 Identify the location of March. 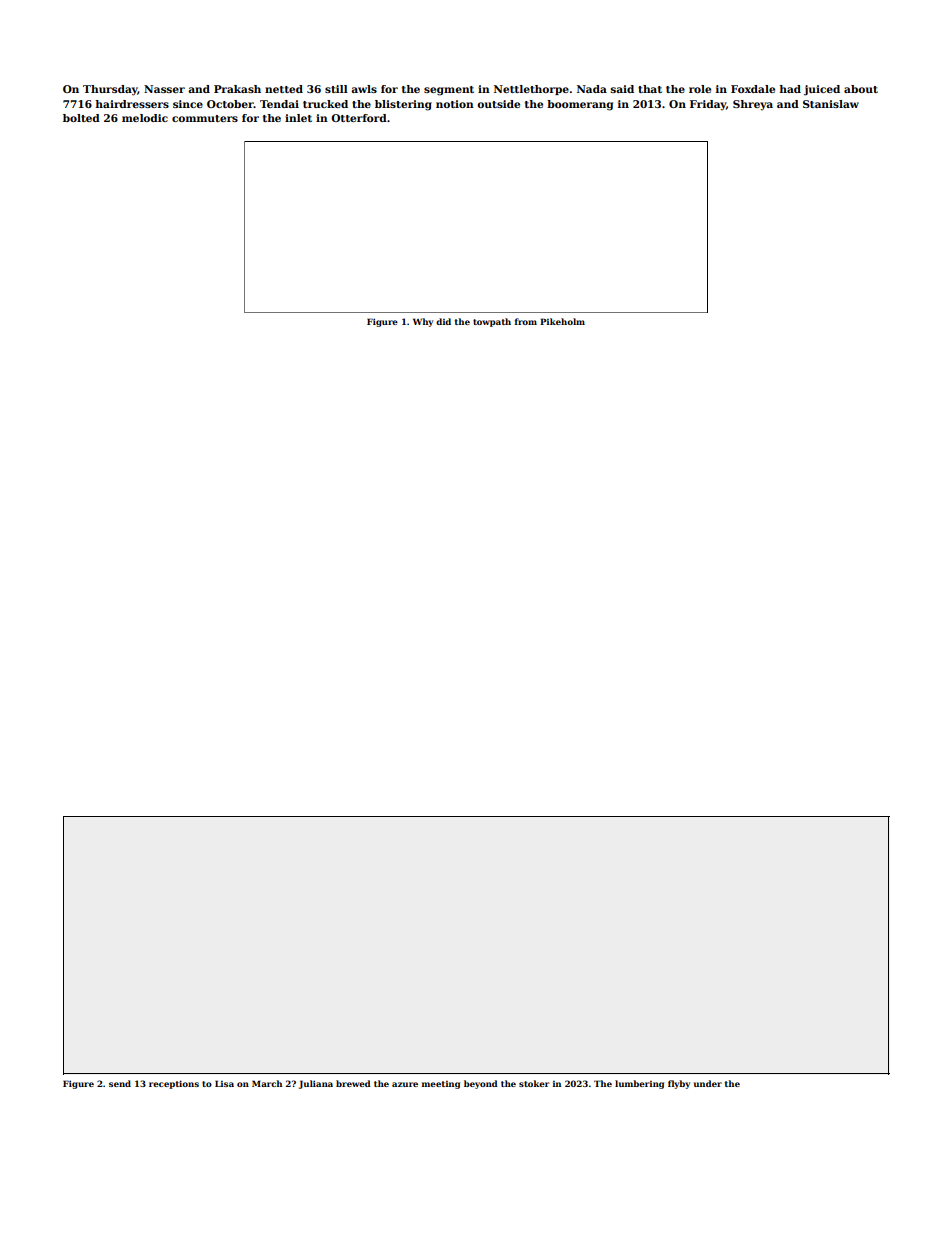
(267, 1083).
